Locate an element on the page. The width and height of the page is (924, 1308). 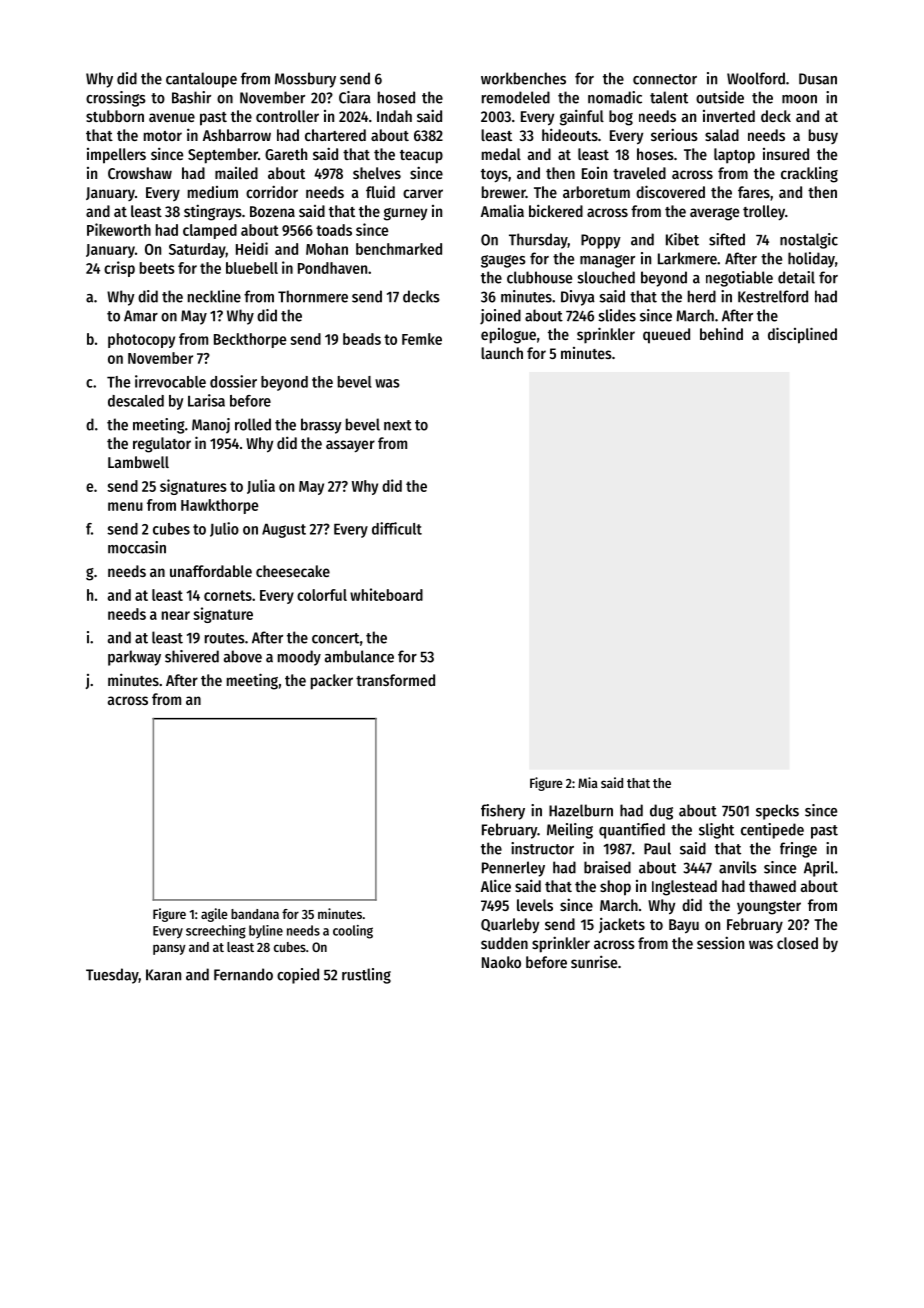
parkway is located at coordinates (134, 658).
